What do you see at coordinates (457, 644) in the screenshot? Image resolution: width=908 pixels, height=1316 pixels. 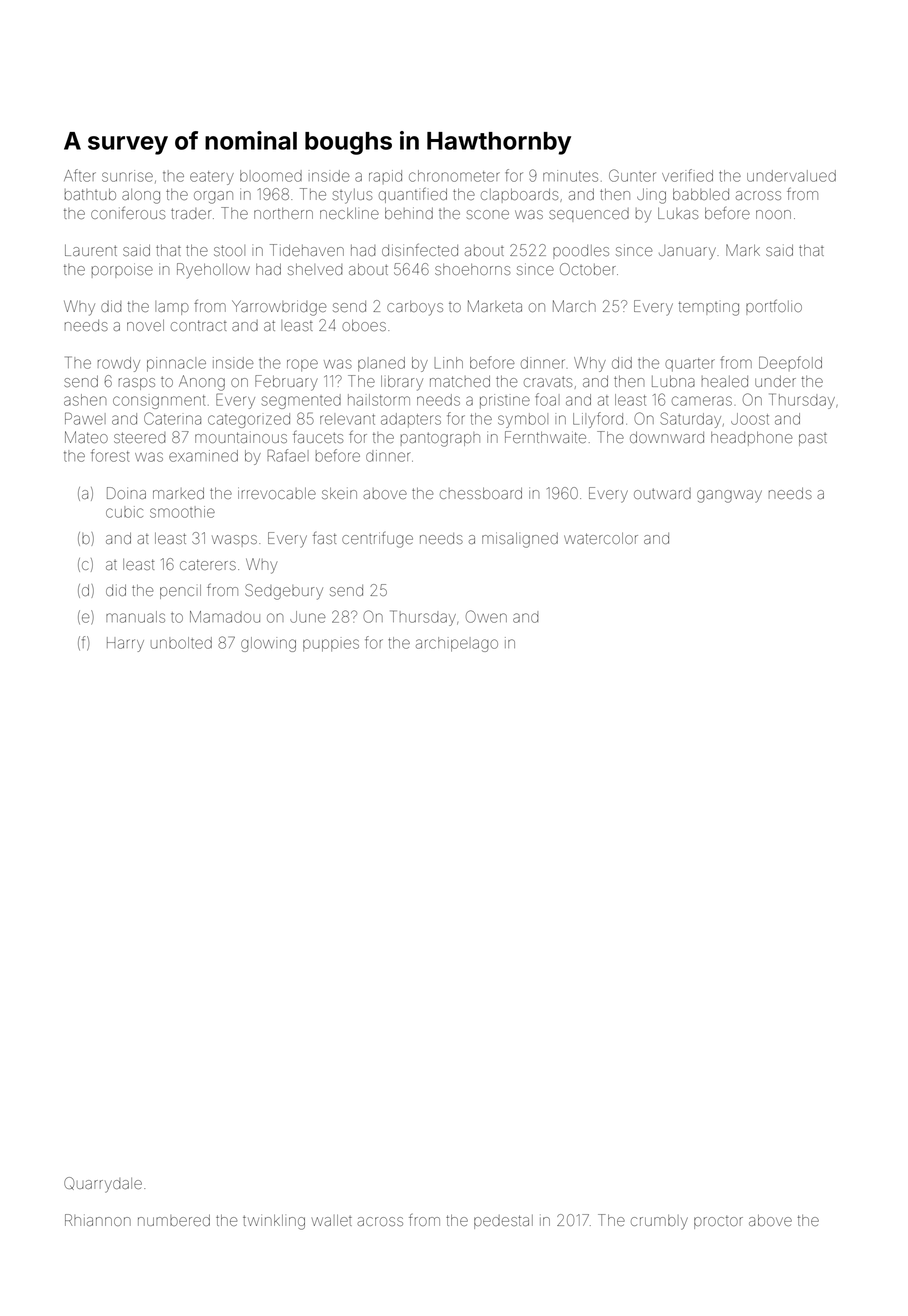 I see `archipelago` at bounding box center [457, 644].
